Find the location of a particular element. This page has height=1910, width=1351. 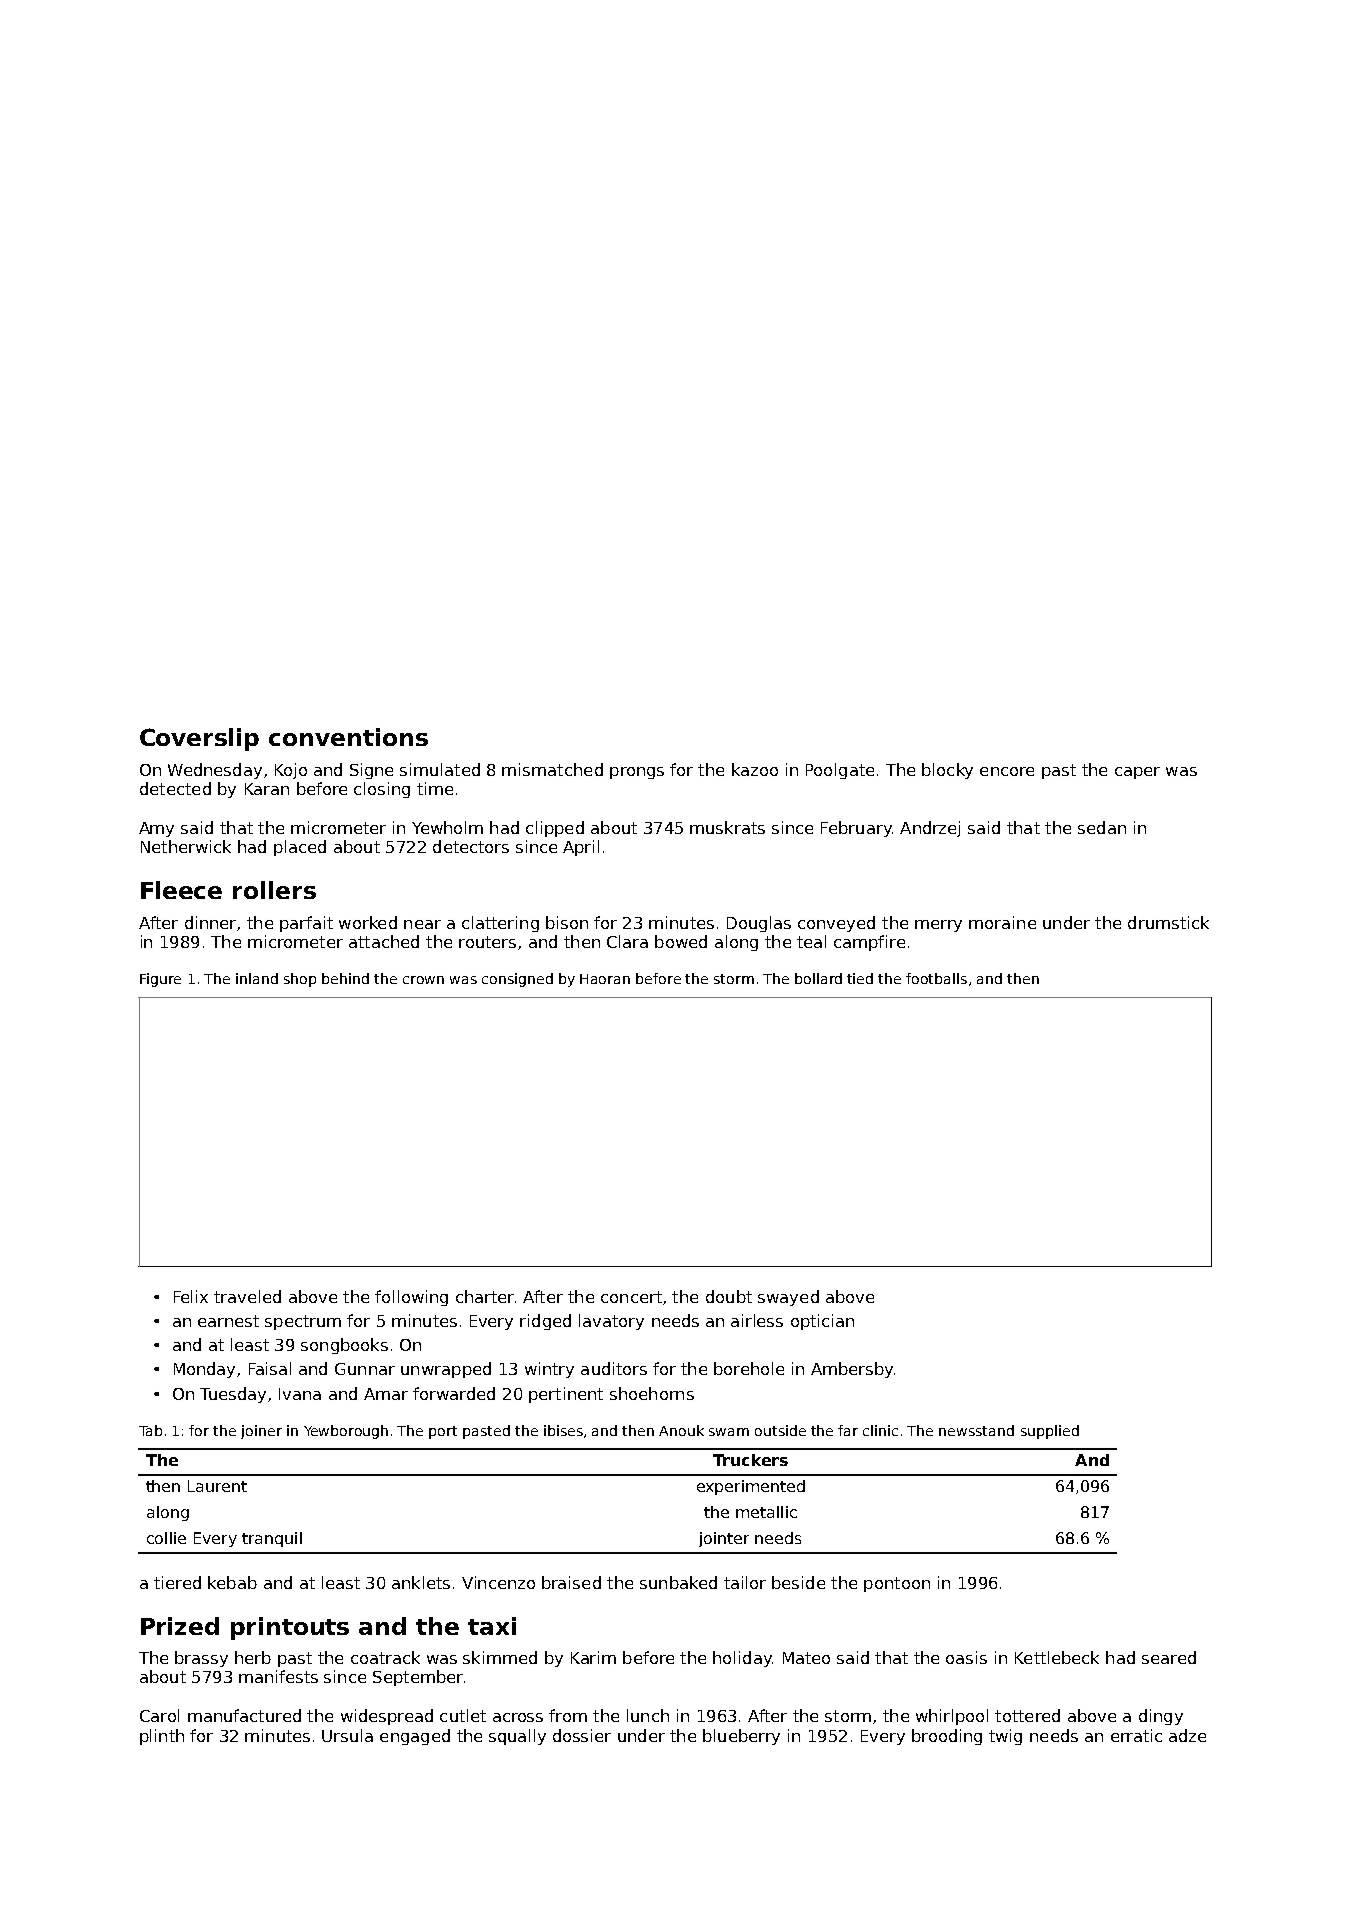

optician is located at coordinates (822, 1322).
